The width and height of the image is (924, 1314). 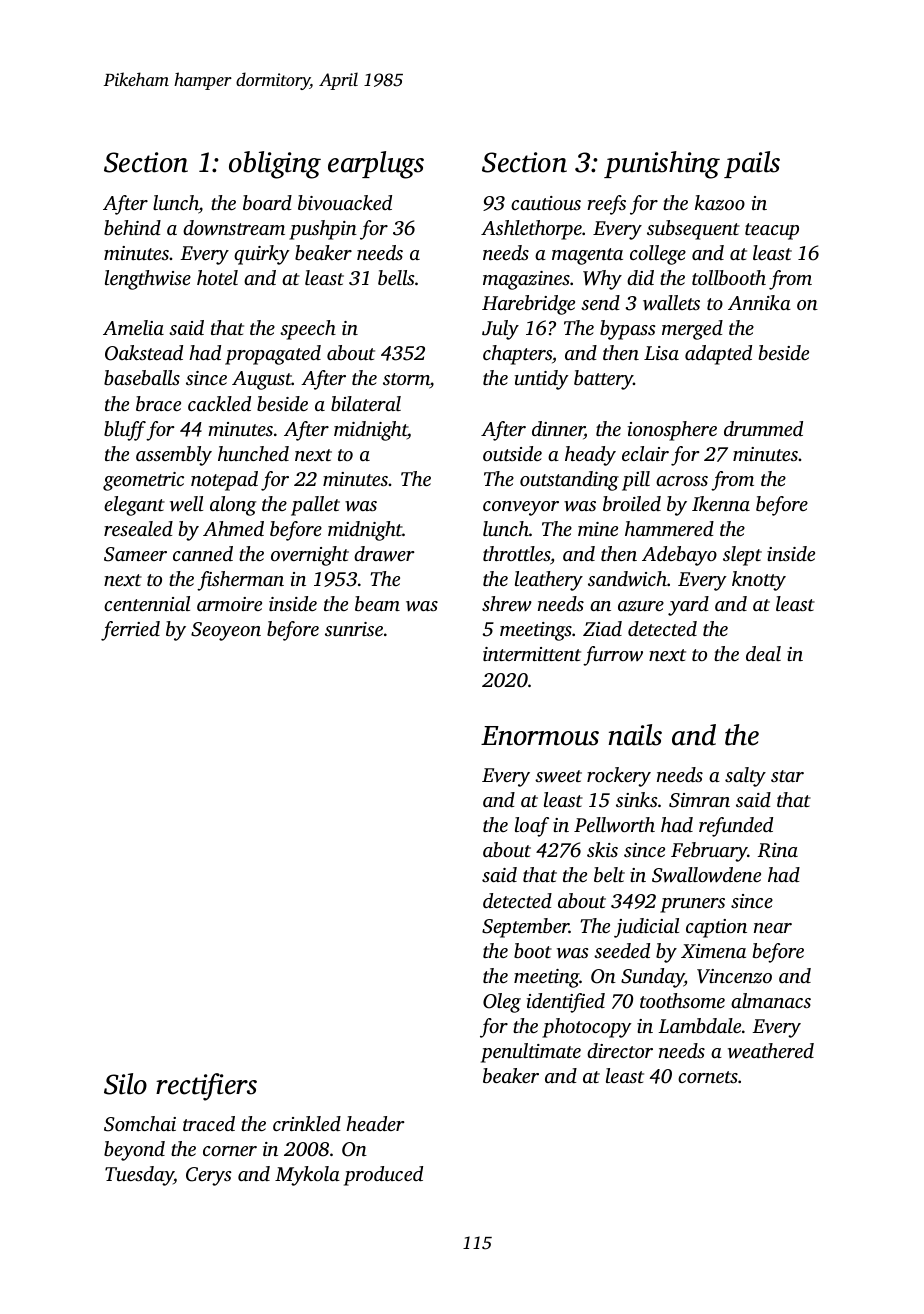 What do you see at coordinates (130, 631) in the image?
I see `ferried` at bounding box center [130, 631].
